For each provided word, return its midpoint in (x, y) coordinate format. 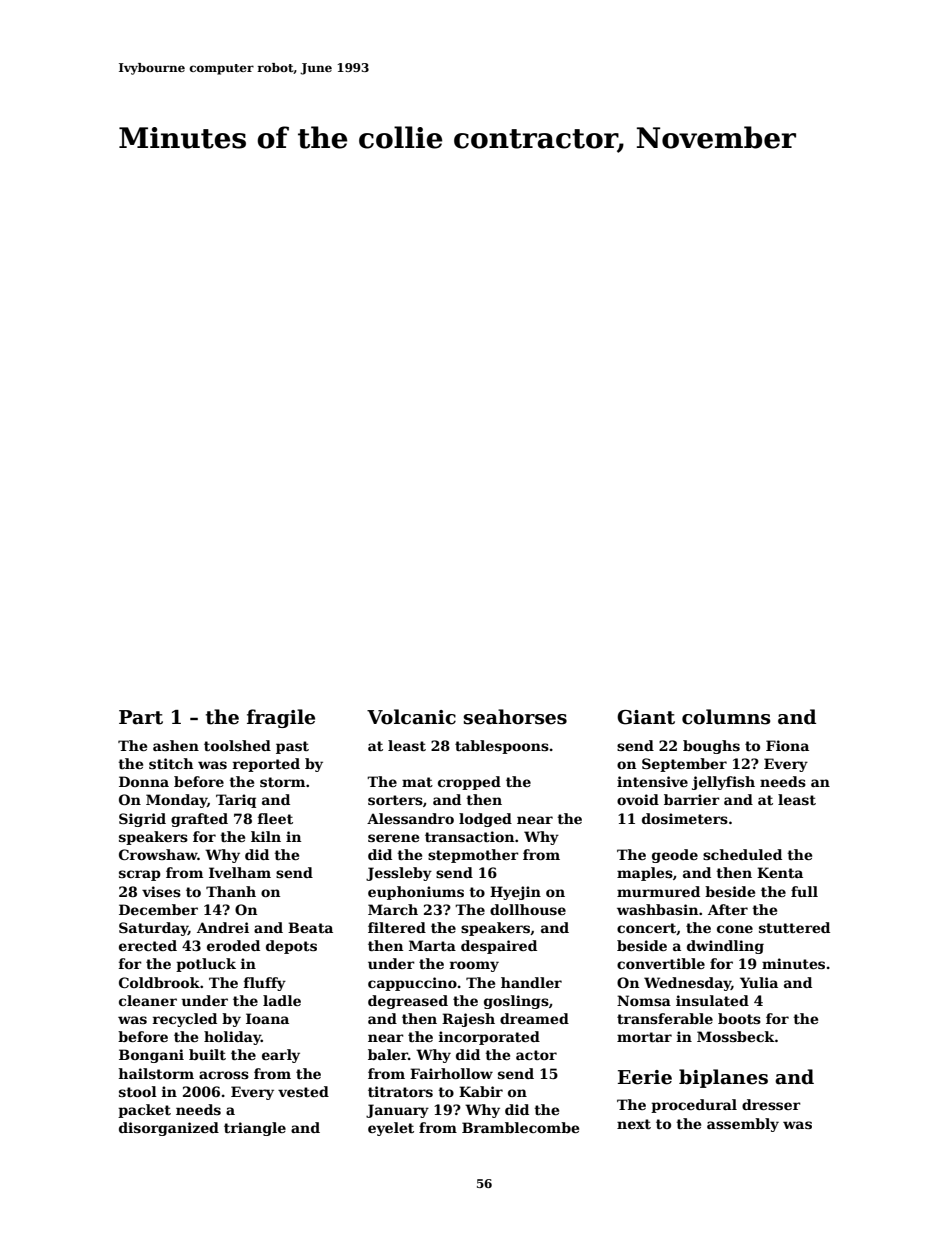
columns (726, 717)
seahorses (515, 717)
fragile (281, 718)
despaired (499, 947)
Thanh (231, 891)
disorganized (169, 1129)
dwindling (725, 947)
